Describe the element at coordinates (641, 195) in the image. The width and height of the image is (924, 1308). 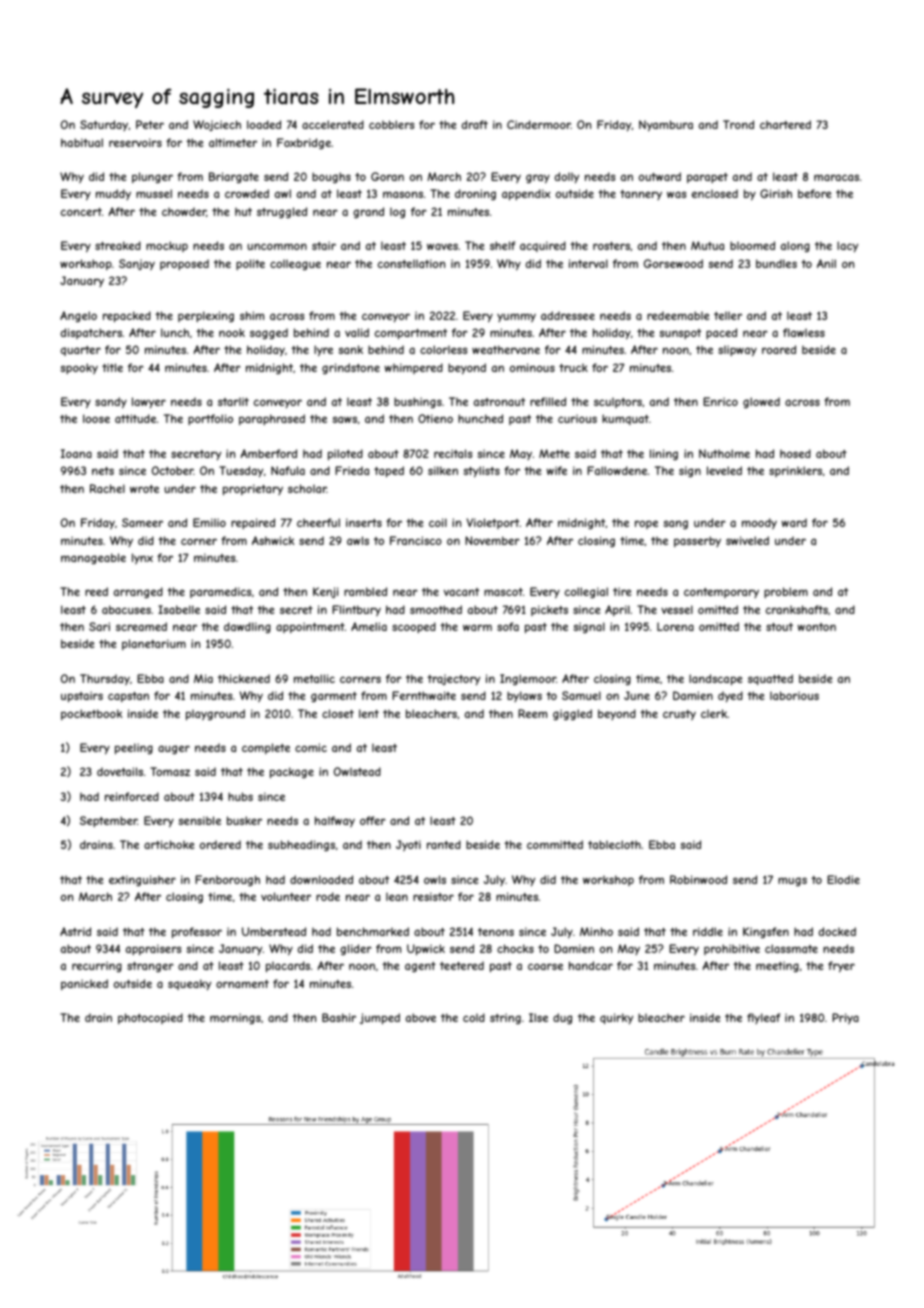
I see `tannery` at that location.
